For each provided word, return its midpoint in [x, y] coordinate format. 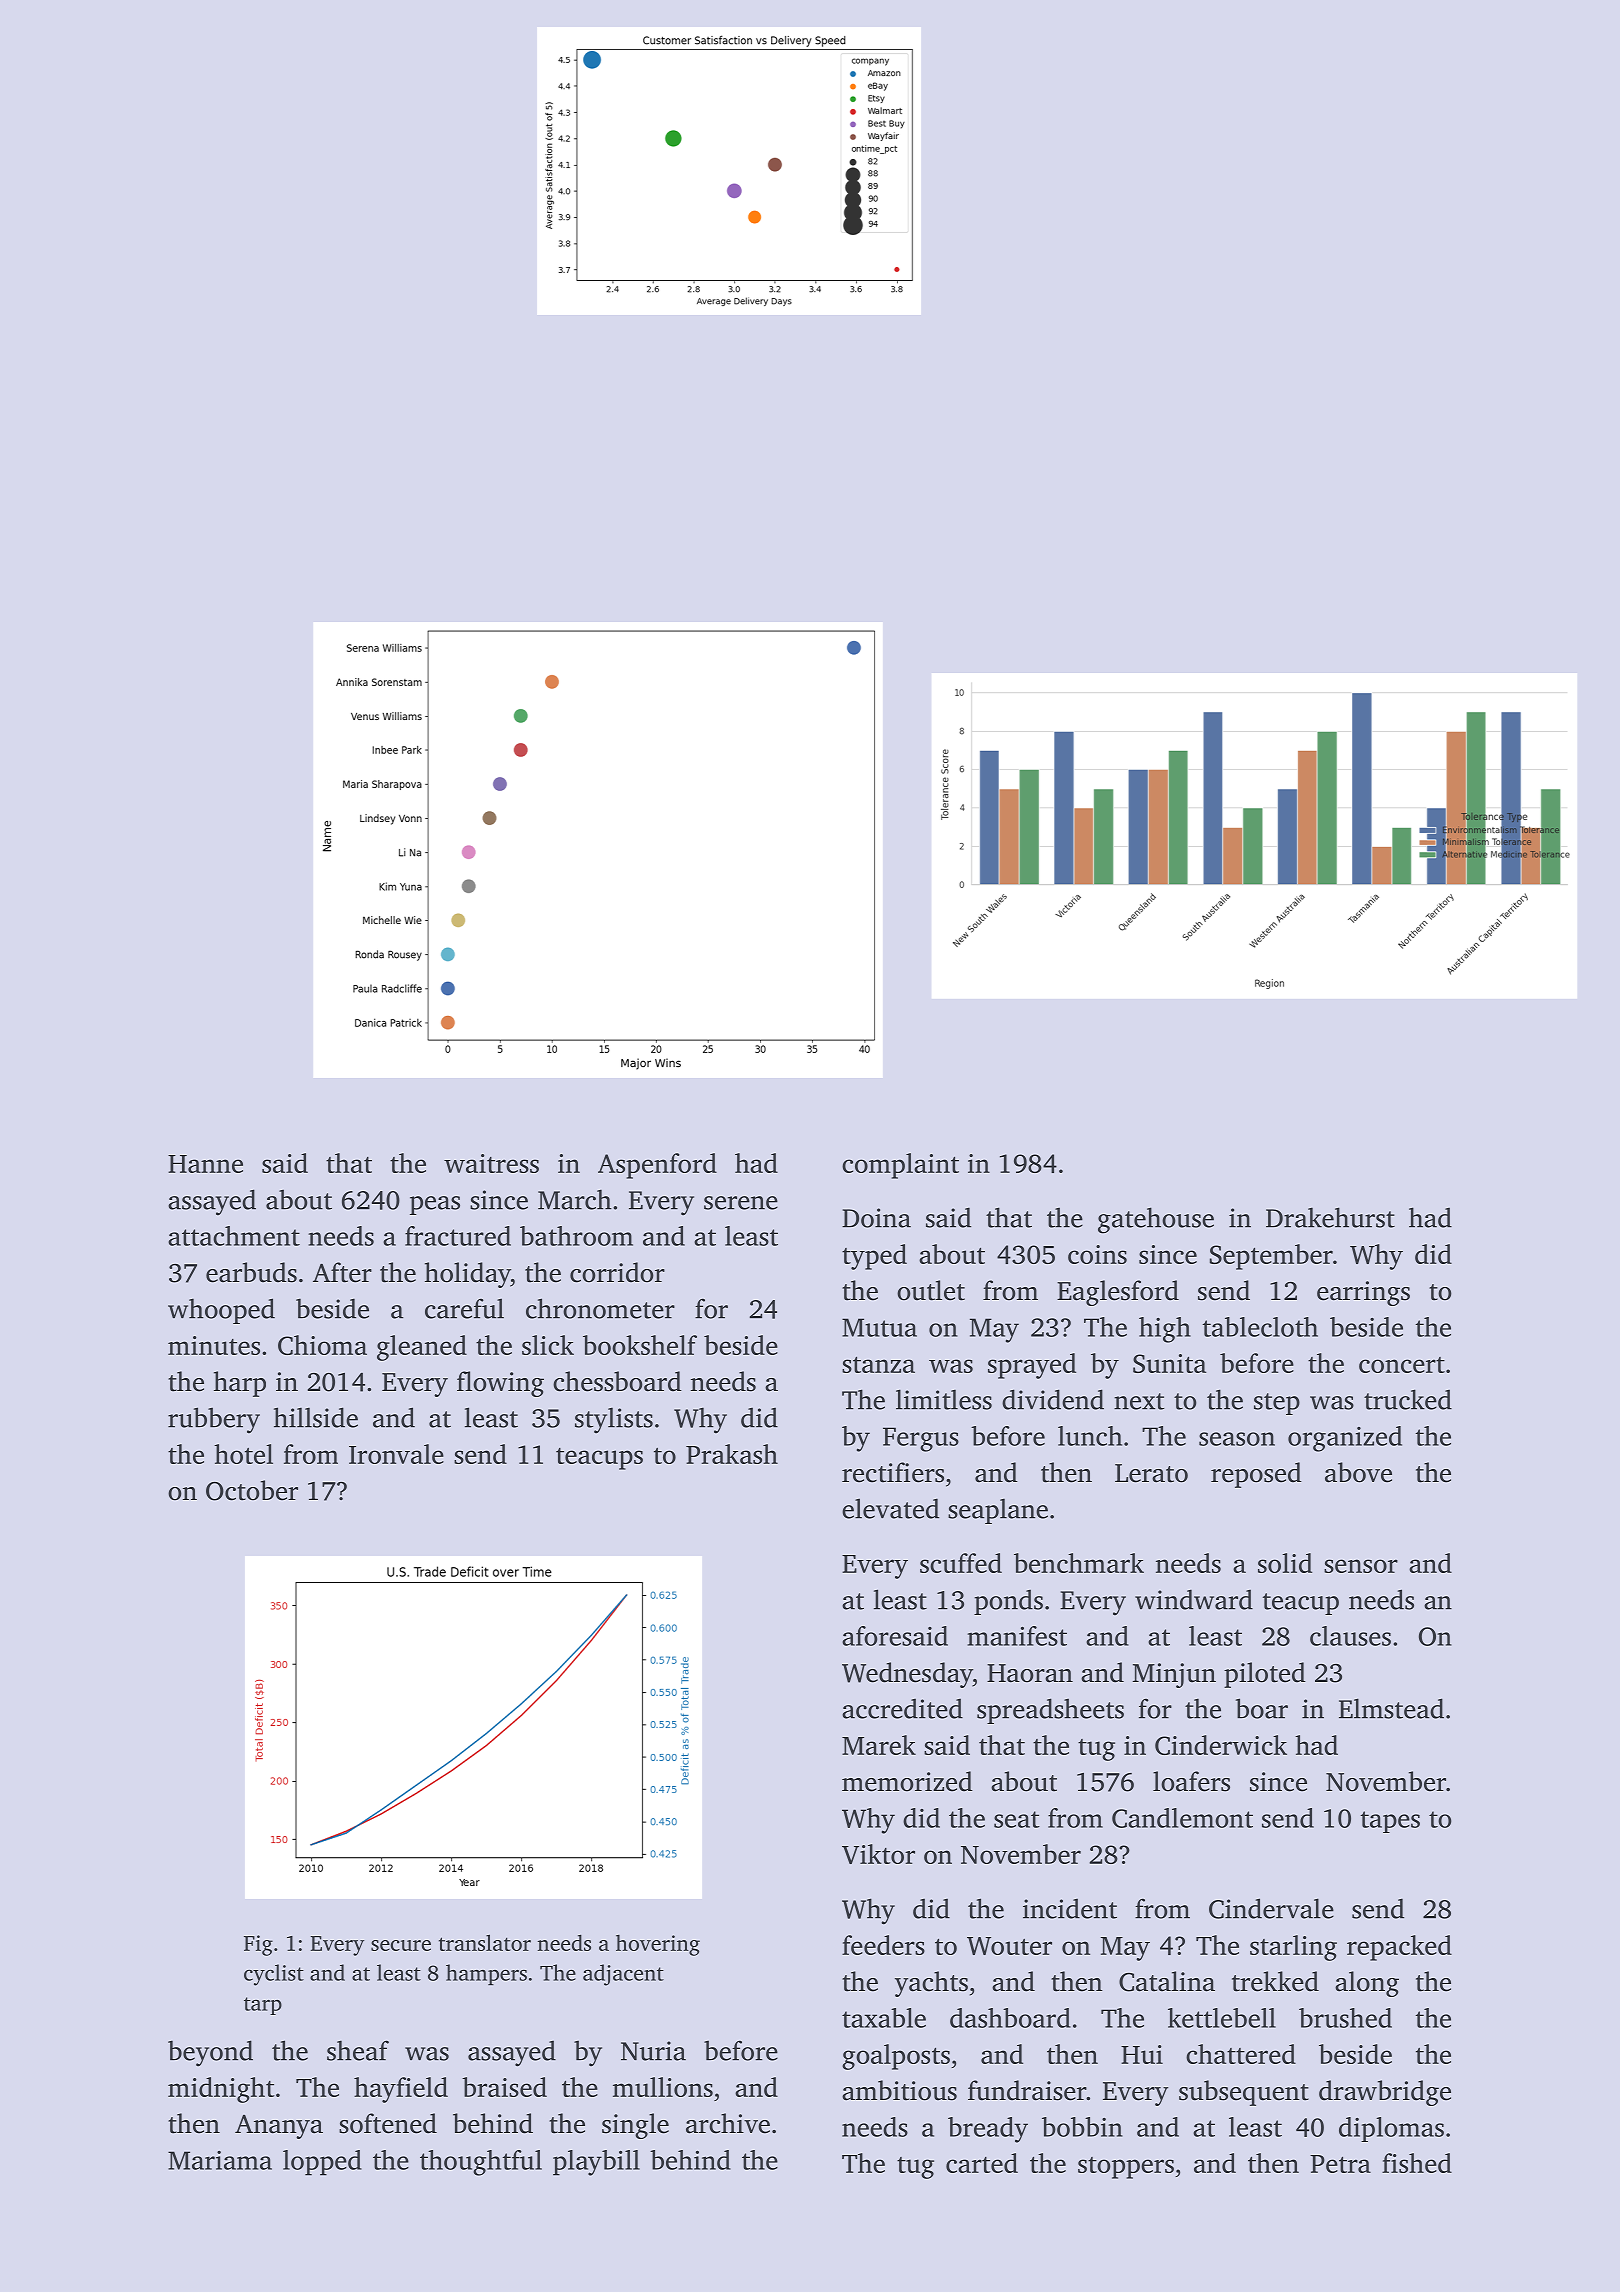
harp [240, 1384]
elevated [890, 1508]
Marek [879, 1745]
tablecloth [1260, 1327]
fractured [458, 1236]
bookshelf [640, 1345]
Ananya [279, 2127]
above [1358, 1472]
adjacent [623, 1975]
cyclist [274, 1975]
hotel [243, 1454]
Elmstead [1391, 1708]
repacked [1399, 1948]
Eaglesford [1118, 1293]
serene [741, 1203]
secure [401, 1945]
